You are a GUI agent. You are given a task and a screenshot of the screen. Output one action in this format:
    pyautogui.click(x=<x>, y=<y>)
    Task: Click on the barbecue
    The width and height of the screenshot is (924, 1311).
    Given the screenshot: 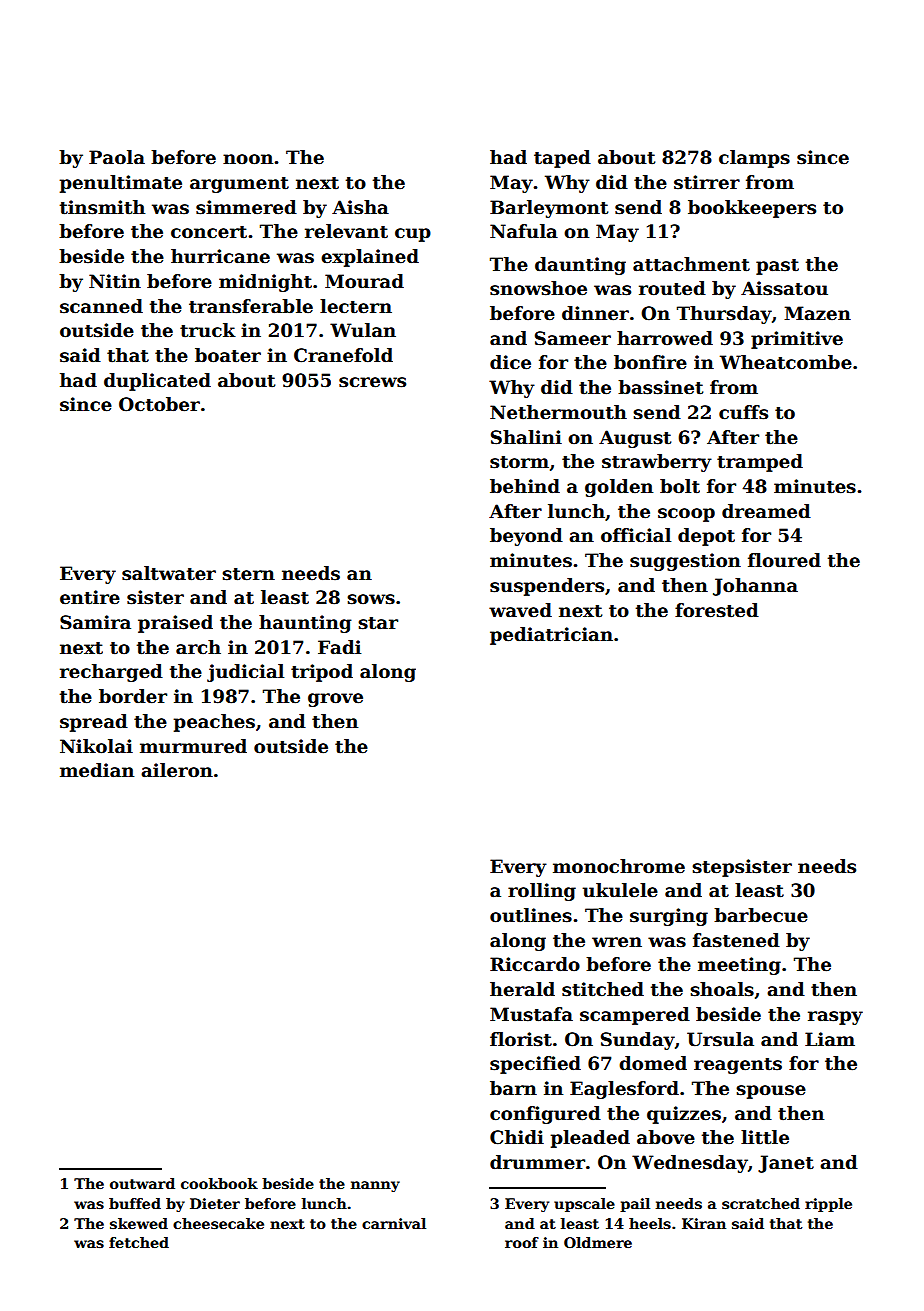 What is the action you would take?
    pyautogui.click(x=761, y=915)
